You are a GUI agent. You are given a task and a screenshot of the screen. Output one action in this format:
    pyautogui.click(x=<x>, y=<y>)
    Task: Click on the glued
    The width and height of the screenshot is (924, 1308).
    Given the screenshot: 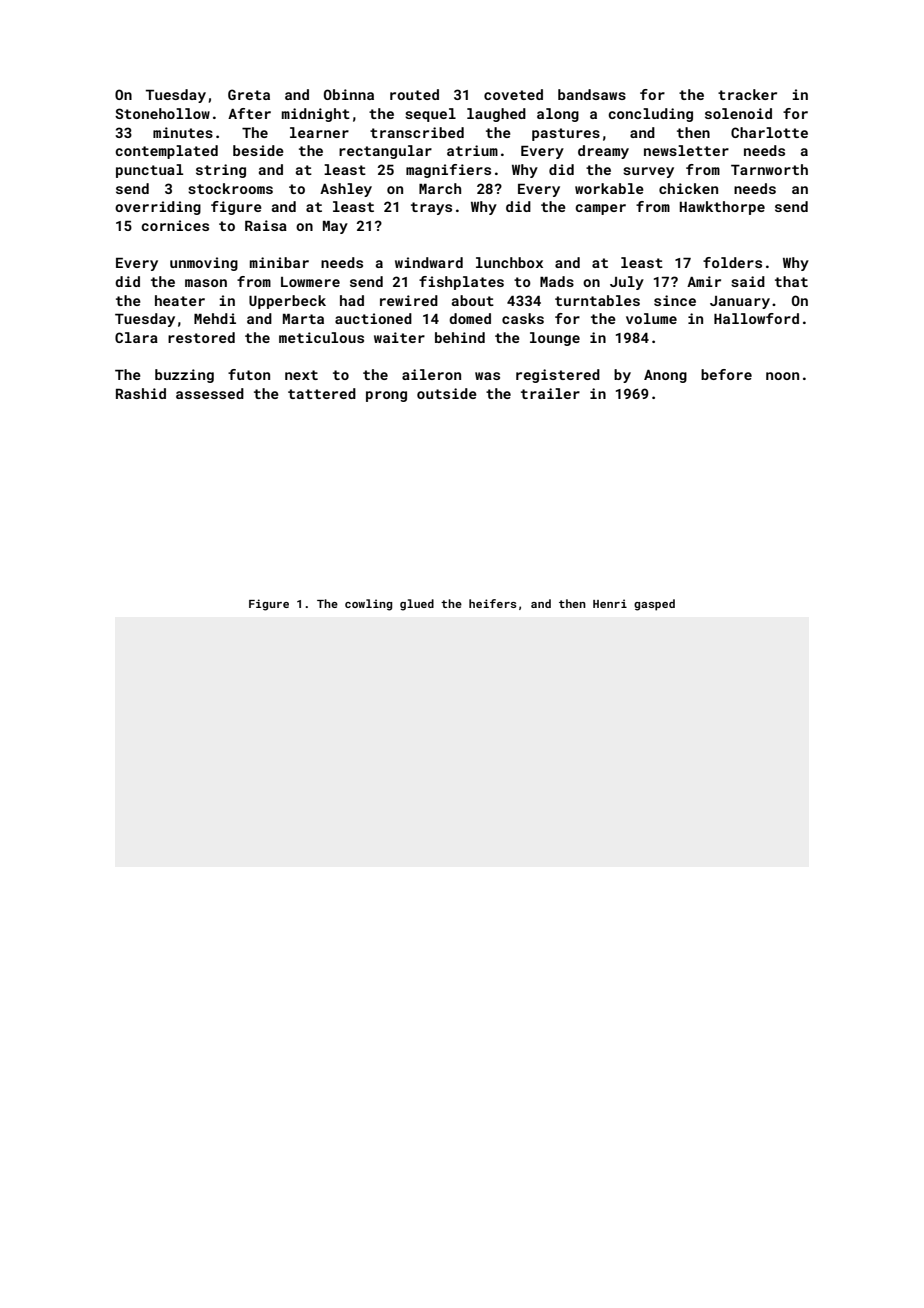 What is the action you would take?
    pyautogui.click(x=417, y=605)
